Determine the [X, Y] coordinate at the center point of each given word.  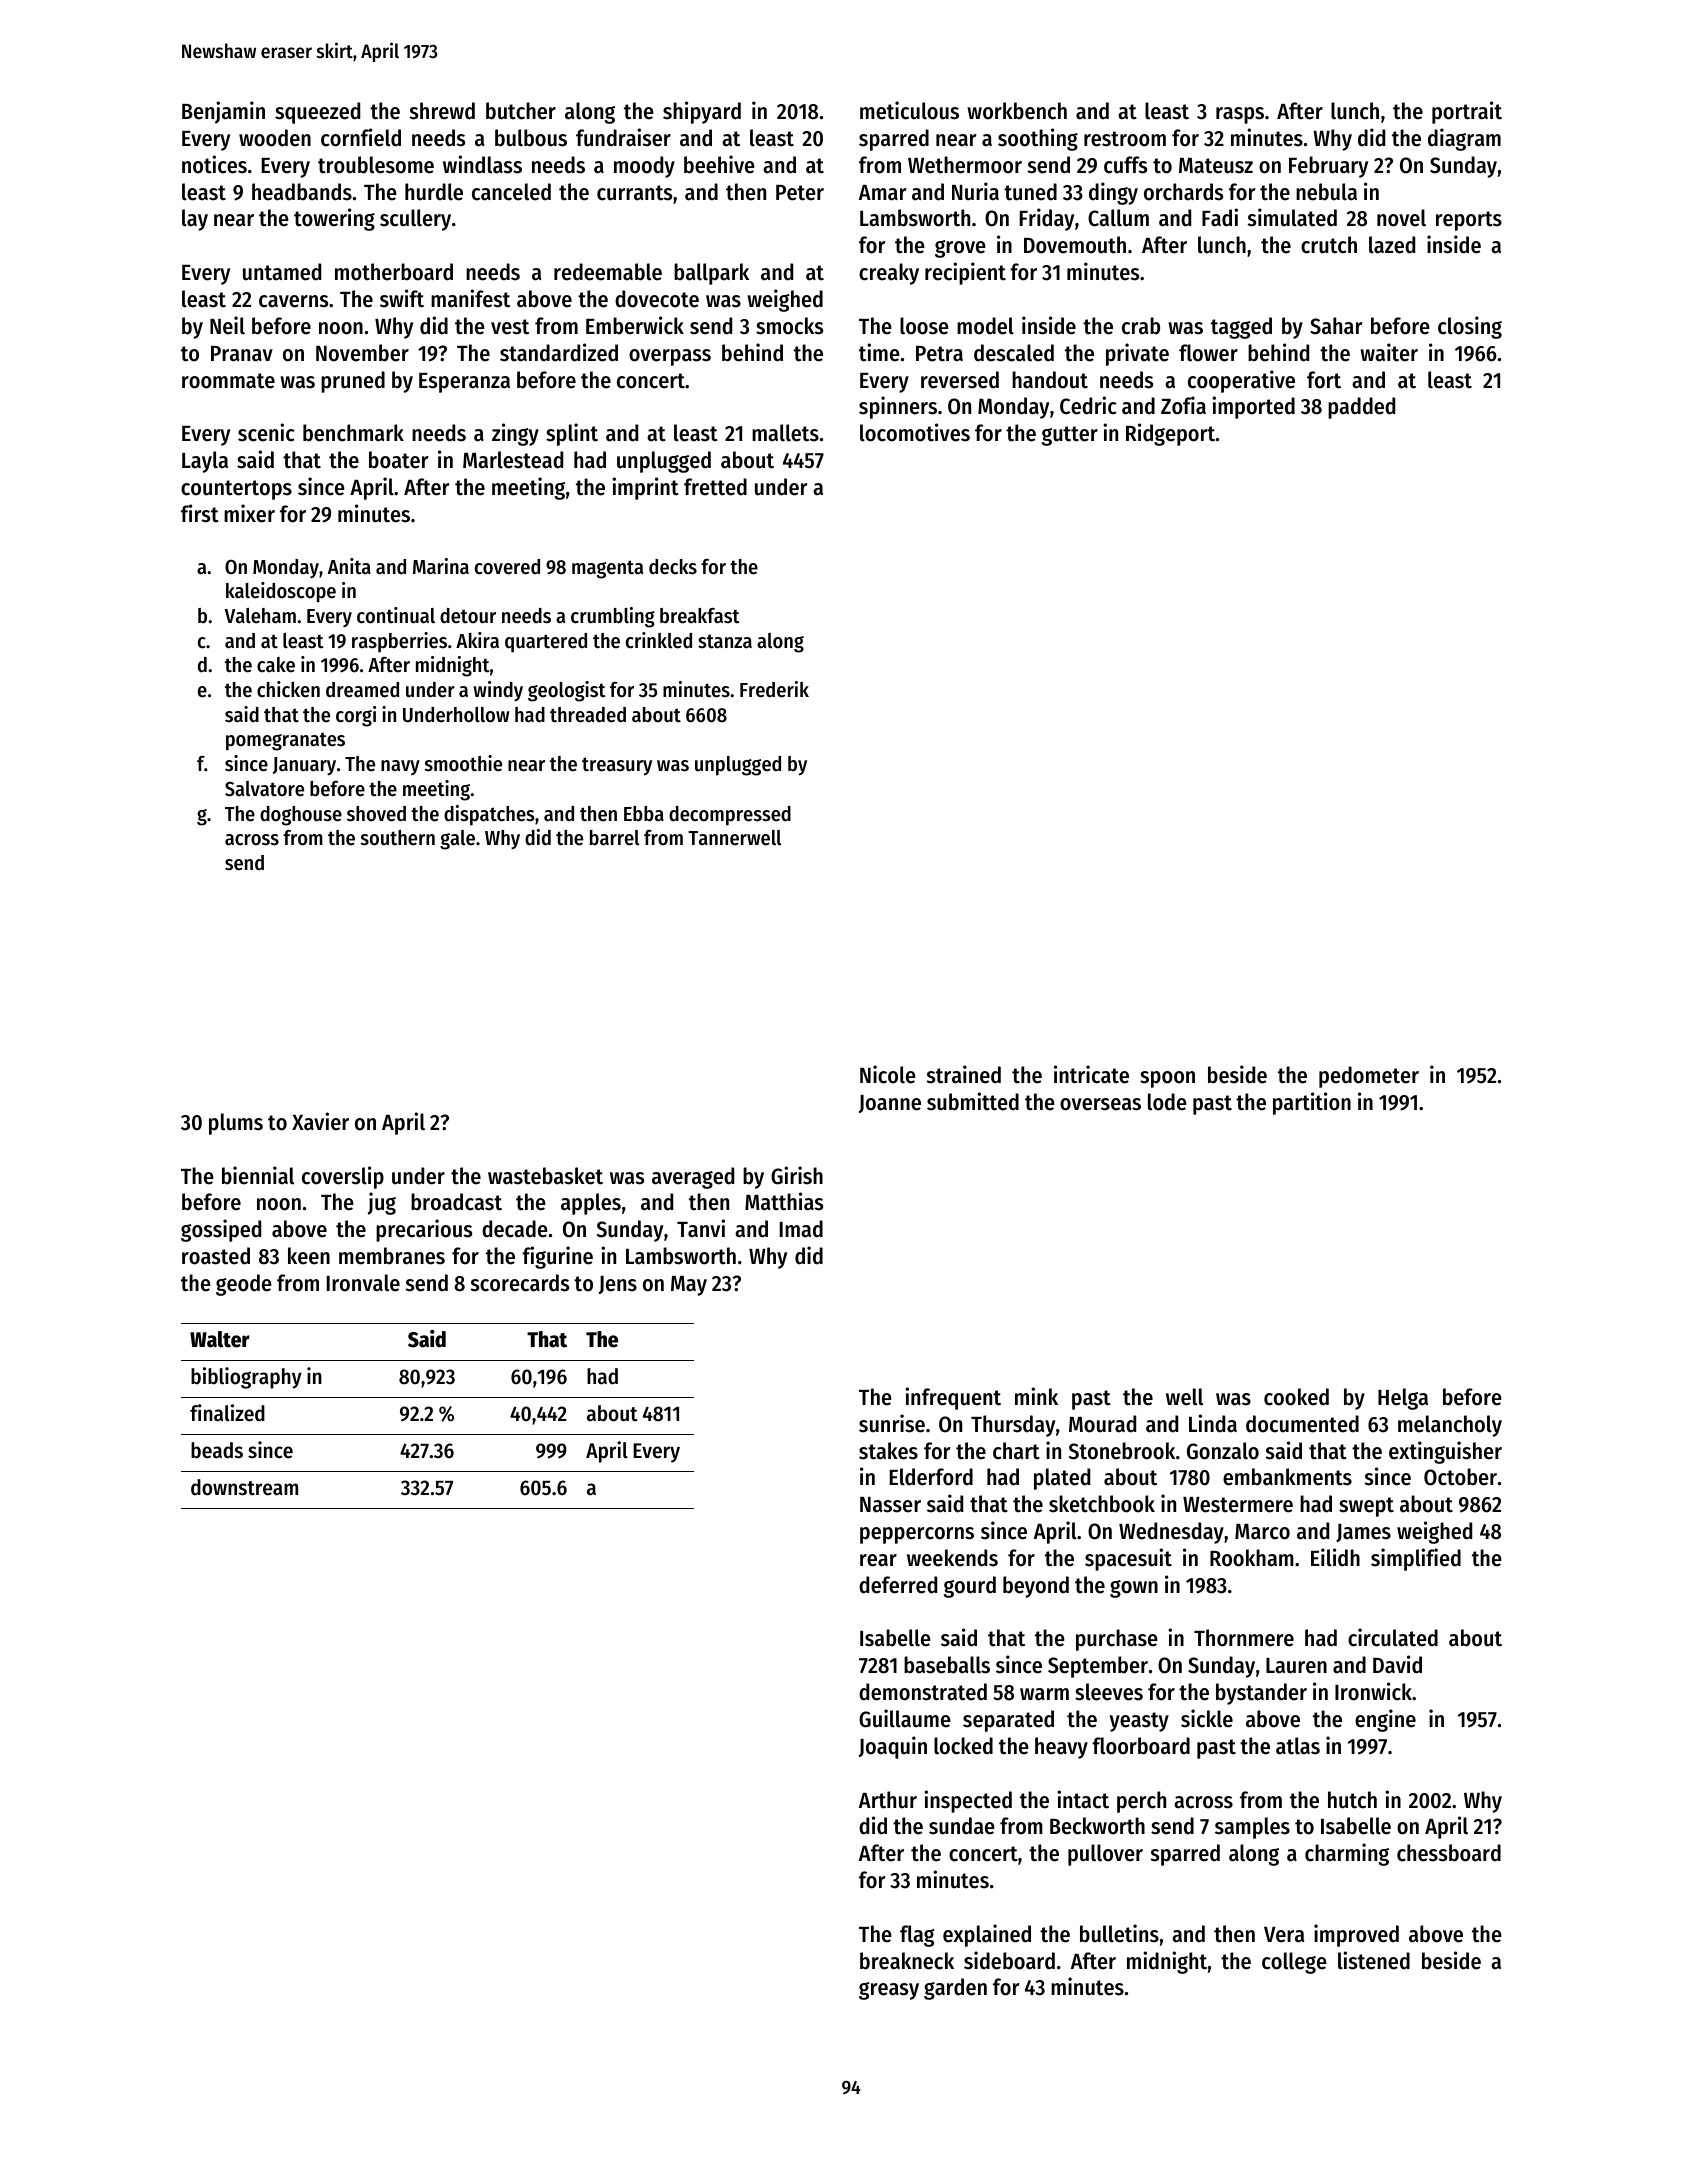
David [1397, 1664]
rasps [1240, 115]
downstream [244, 1487]
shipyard [702, 112]
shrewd [442, 111]
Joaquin [893, 1747]
